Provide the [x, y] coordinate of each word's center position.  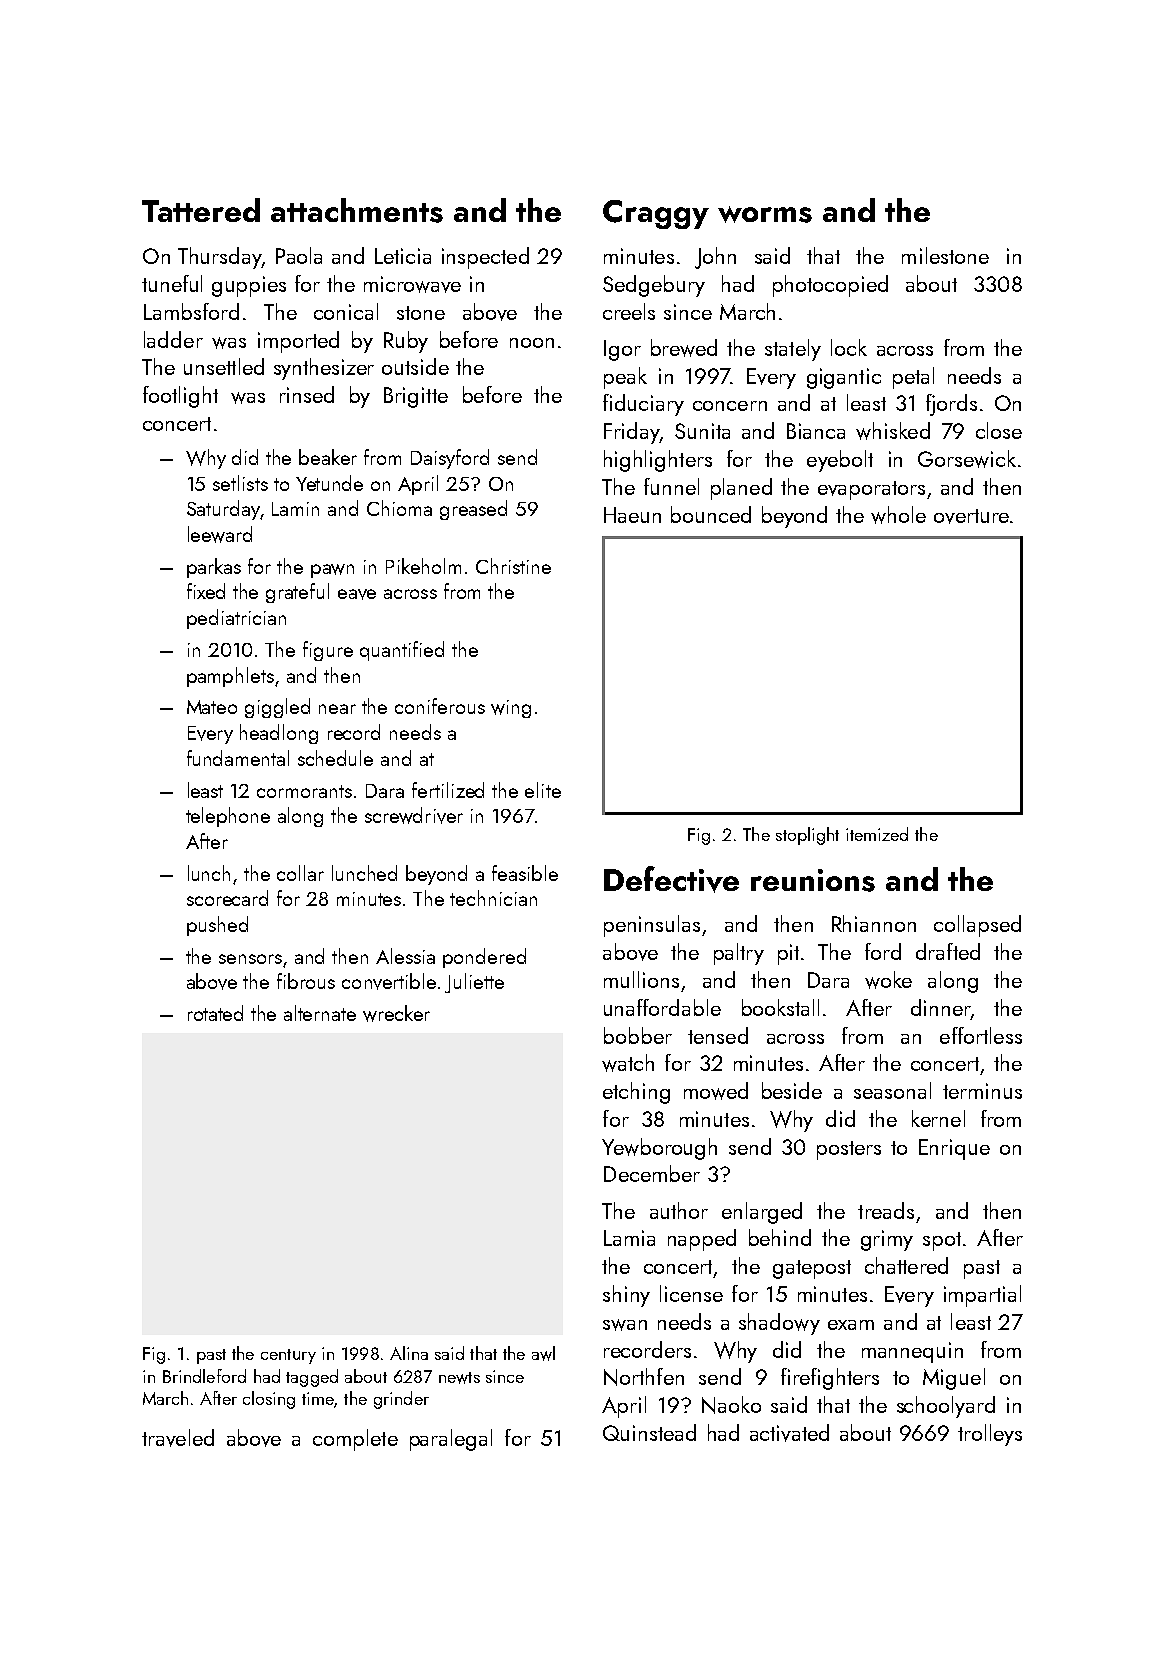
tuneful [172, 283]
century [288, 1356]
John [715, 258]
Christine [513, 566]
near [337, 709]
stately [793, 350]
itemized [877, 834]
